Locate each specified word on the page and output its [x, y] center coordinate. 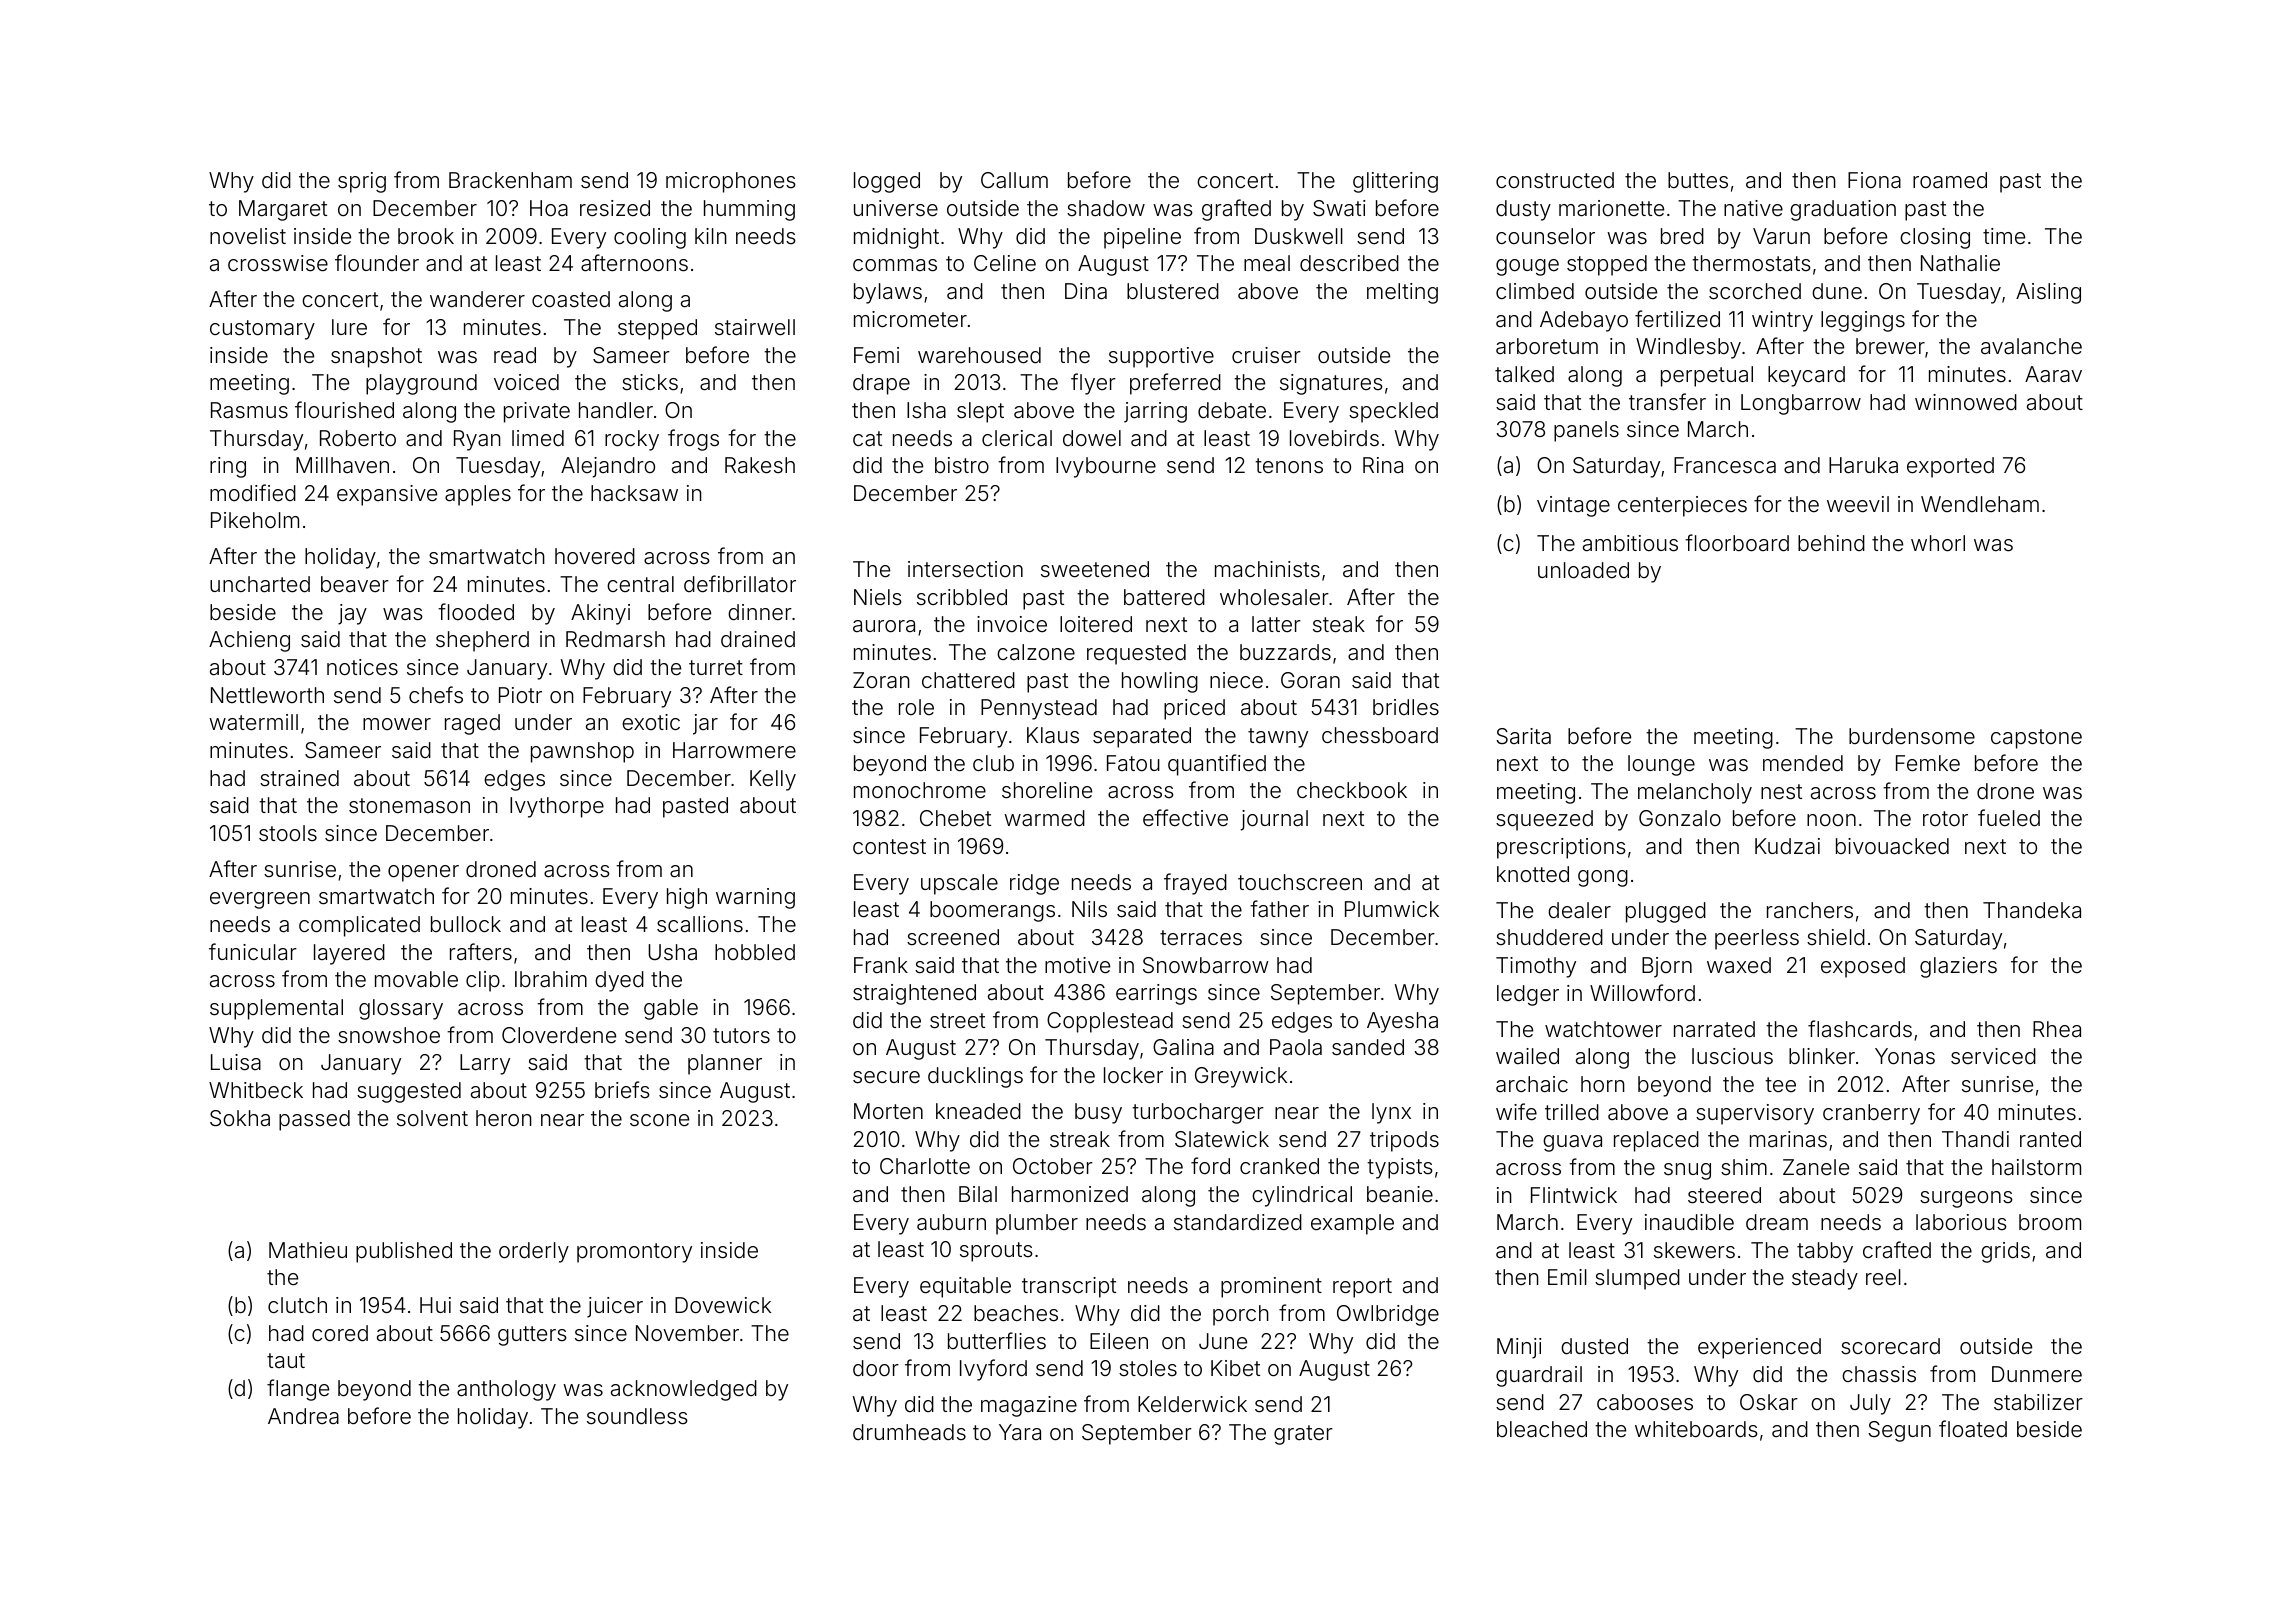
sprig [362, 182]
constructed [1555, 180]
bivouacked [1892, 846]
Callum [1014, 180]
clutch [297, 1305]
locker [1133, 1075]
